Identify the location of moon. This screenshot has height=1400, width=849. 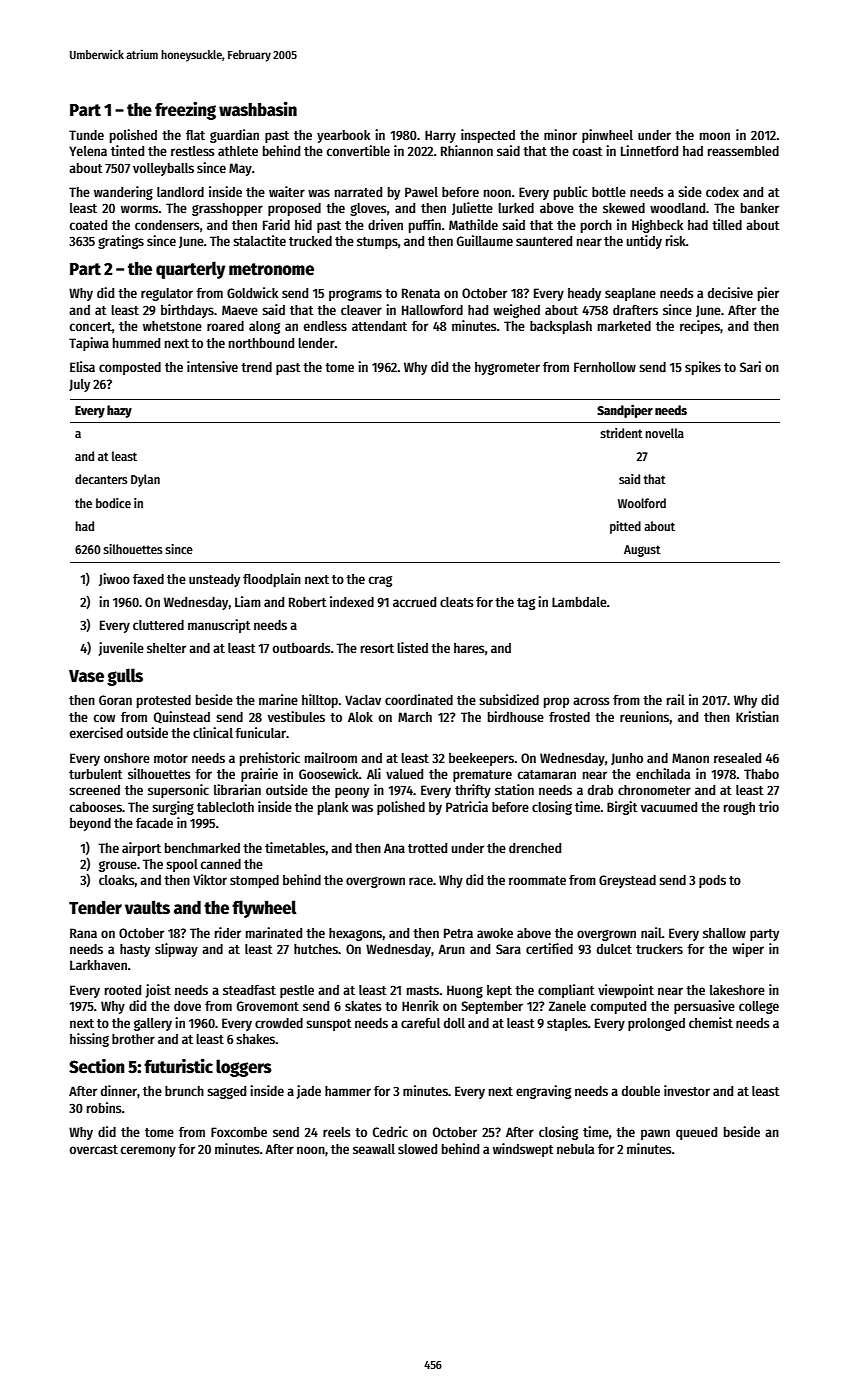
(715, 136).
